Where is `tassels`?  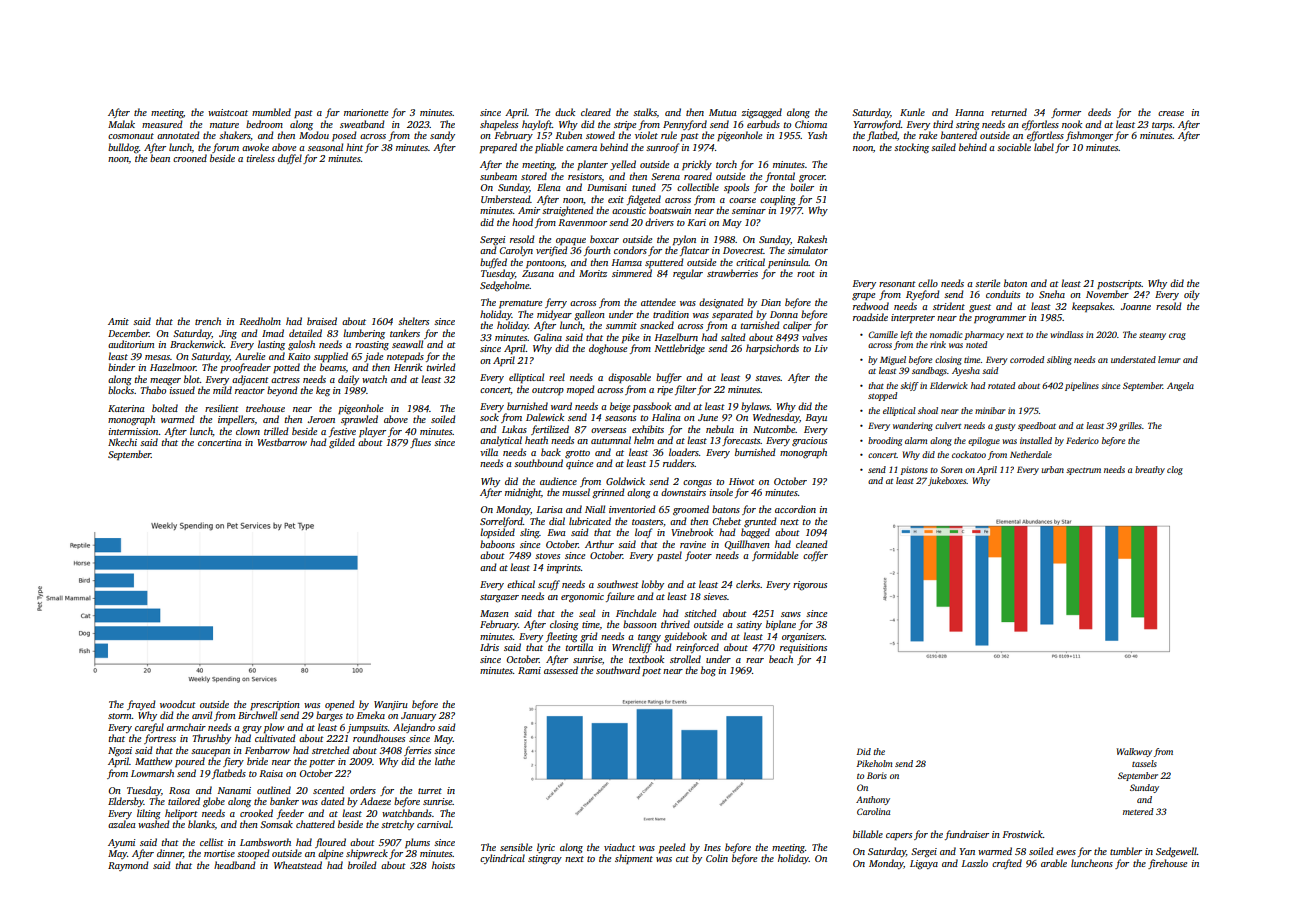 tassels is located at coordinates (1144, 763).
